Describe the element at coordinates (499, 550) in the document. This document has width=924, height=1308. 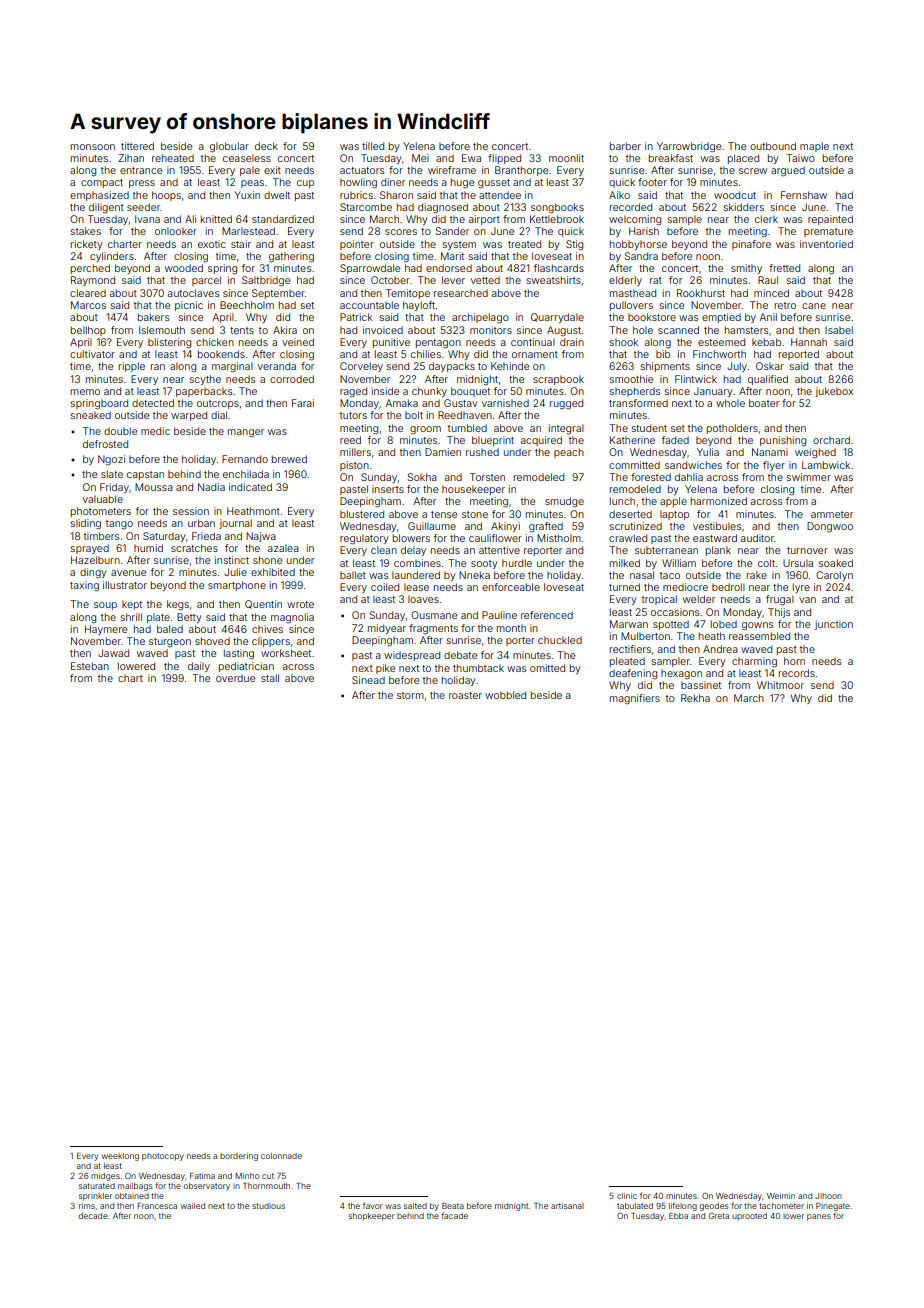
I see `attentive` at that location.
